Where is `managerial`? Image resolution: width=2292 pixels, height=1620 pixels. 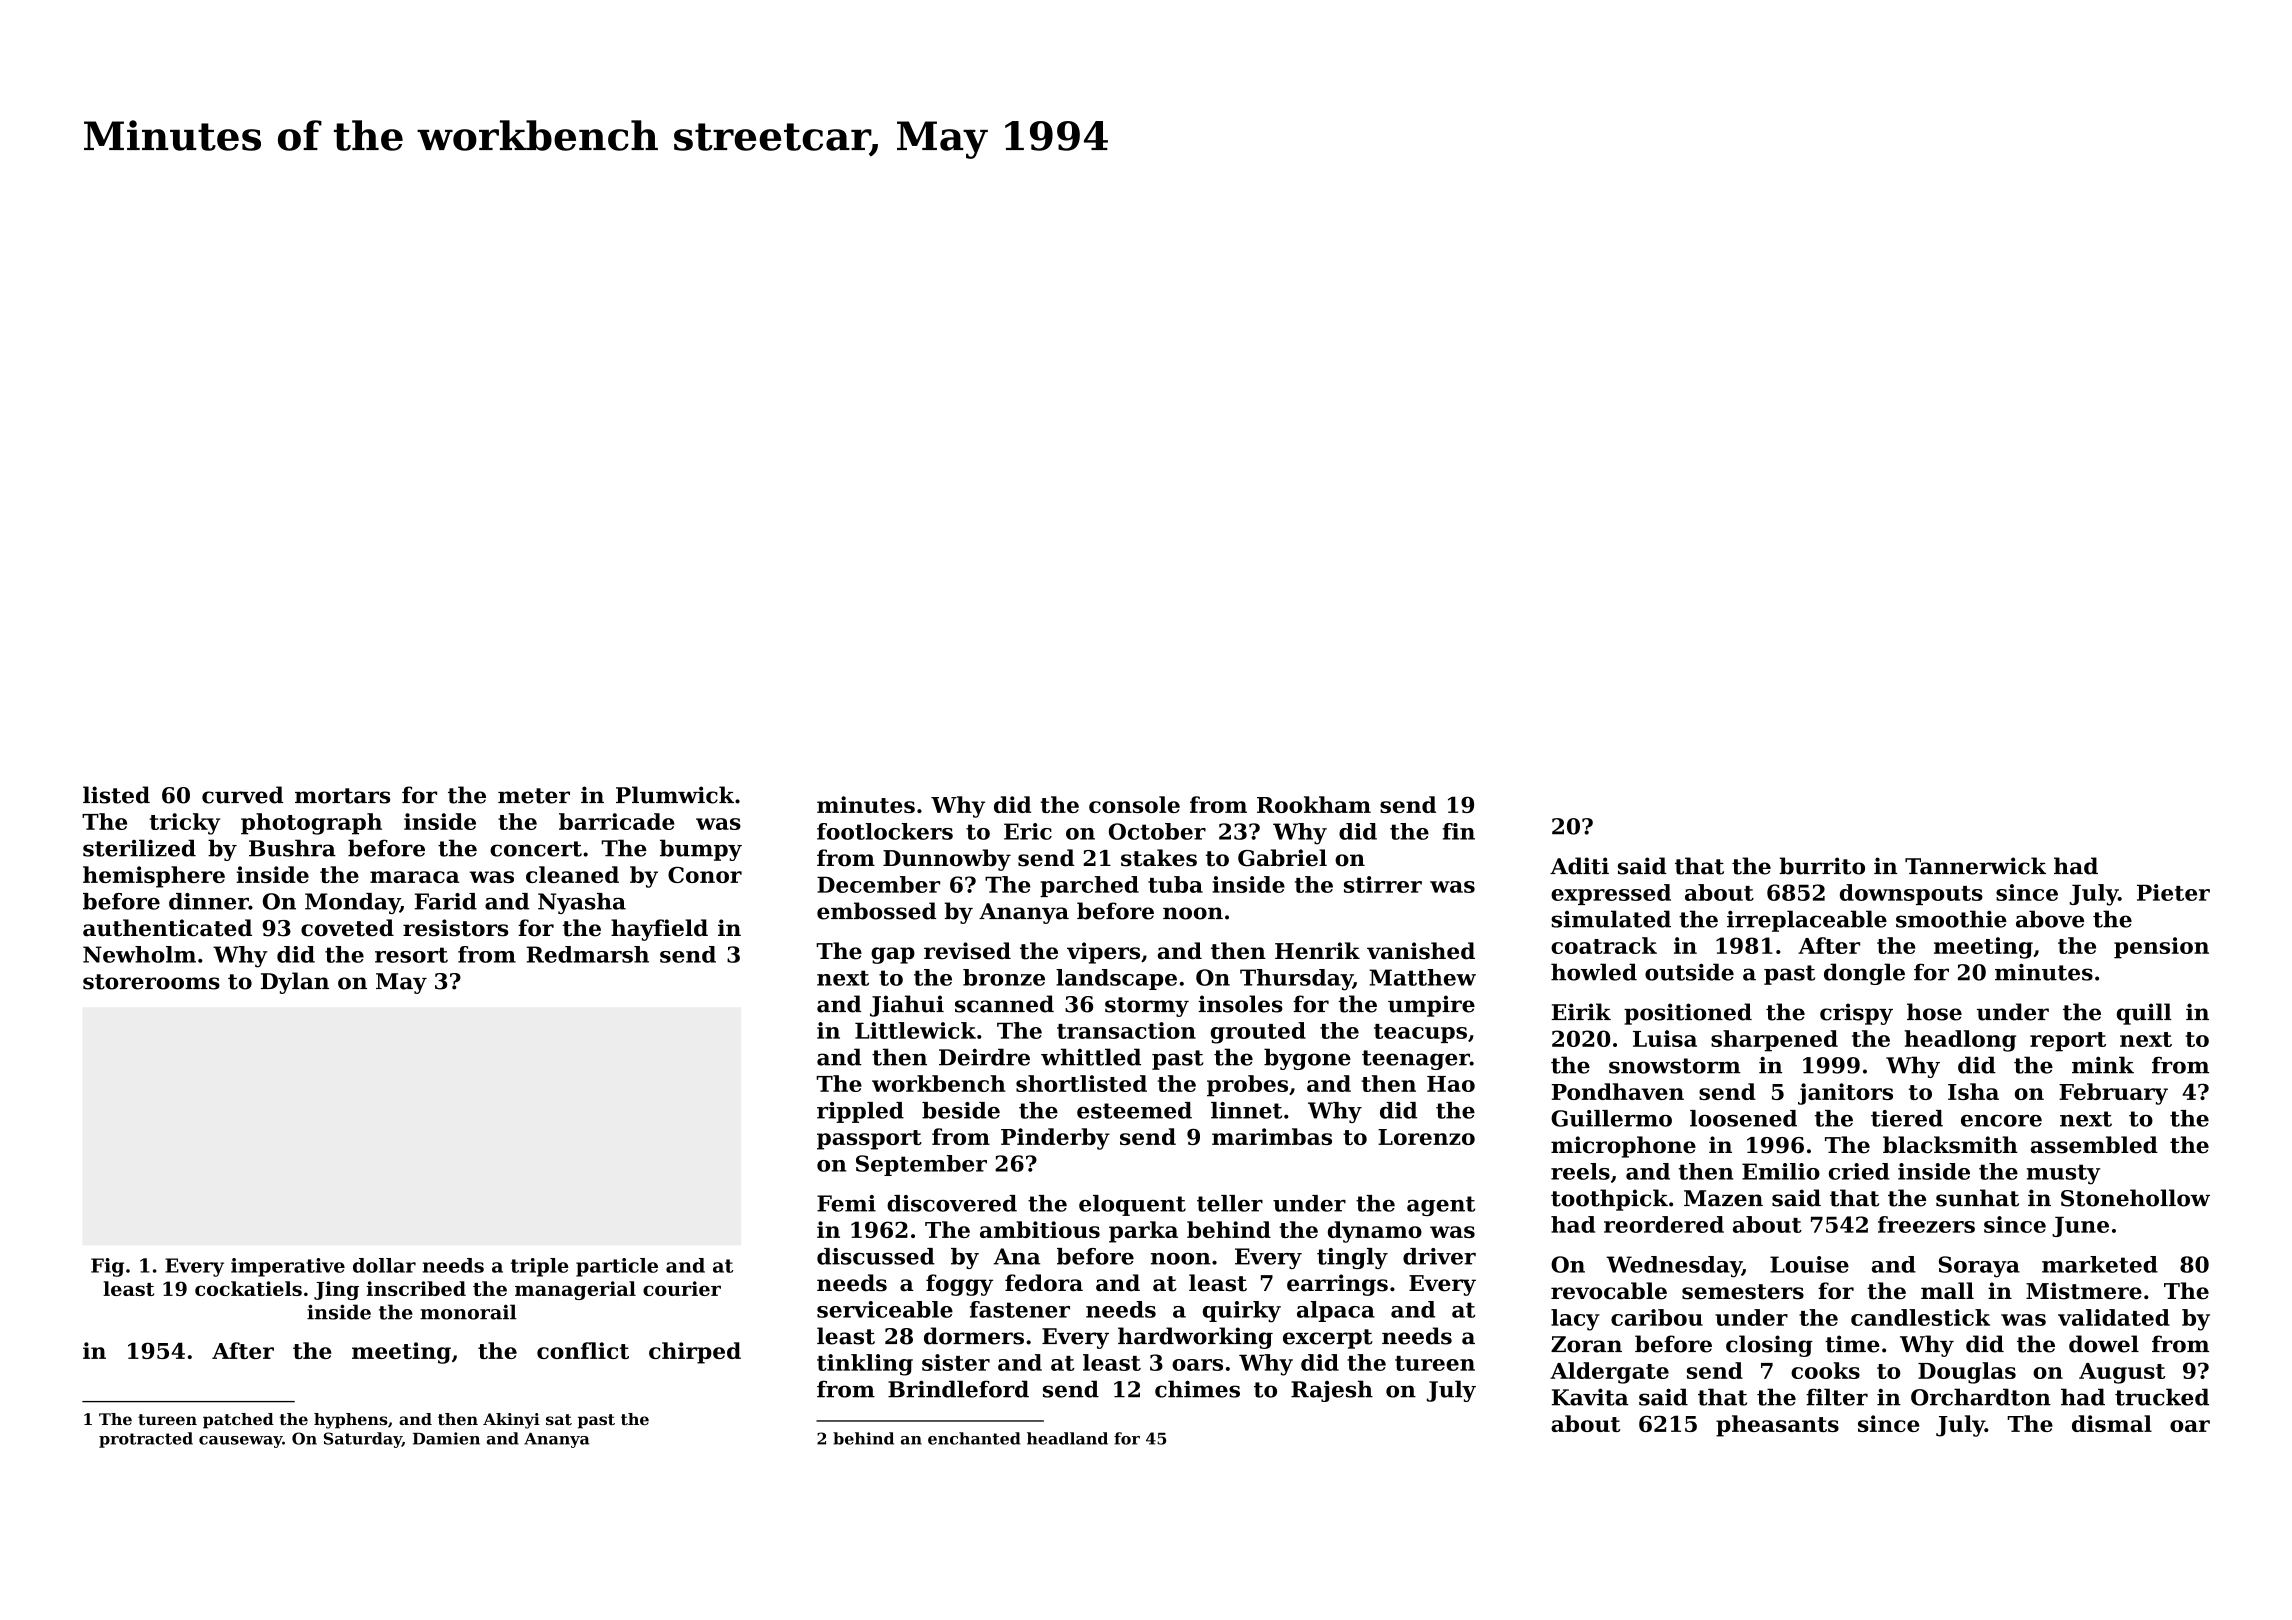 managerial is located at coordinates (575, 1290).
